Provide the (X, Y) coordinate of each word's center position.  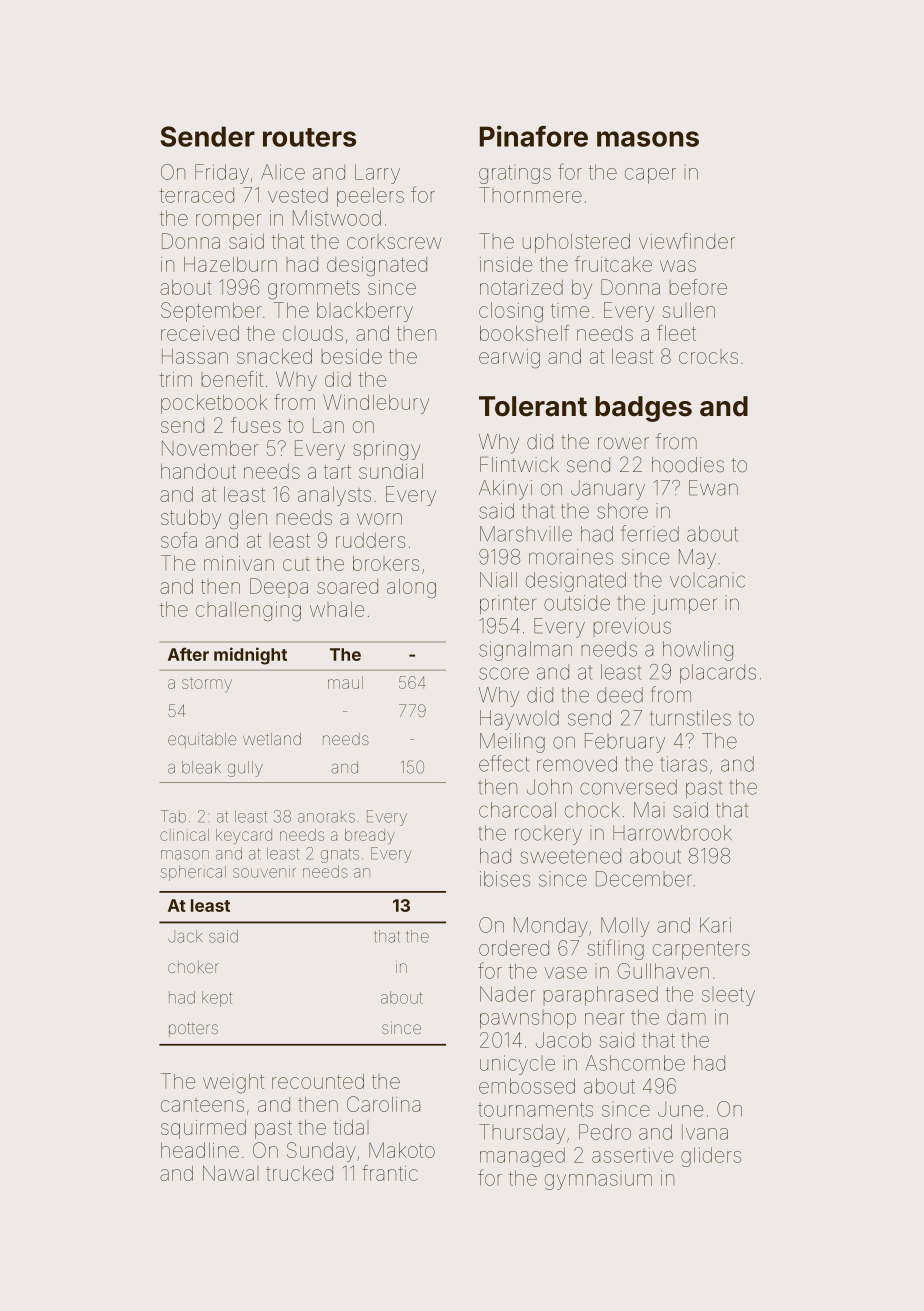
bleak (201, 767)
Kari (715, 925)
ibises (505, 879)
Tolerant (533, 406)
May (697, 559)
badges (643, 409)
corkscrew (394, 241)
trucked (299, 1173)
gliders (711, 1157)
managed (522, 1157)
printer (508, 605)
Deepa (279, 588)
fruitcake (613, 264)
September (211, 312)
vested (298, 195)
